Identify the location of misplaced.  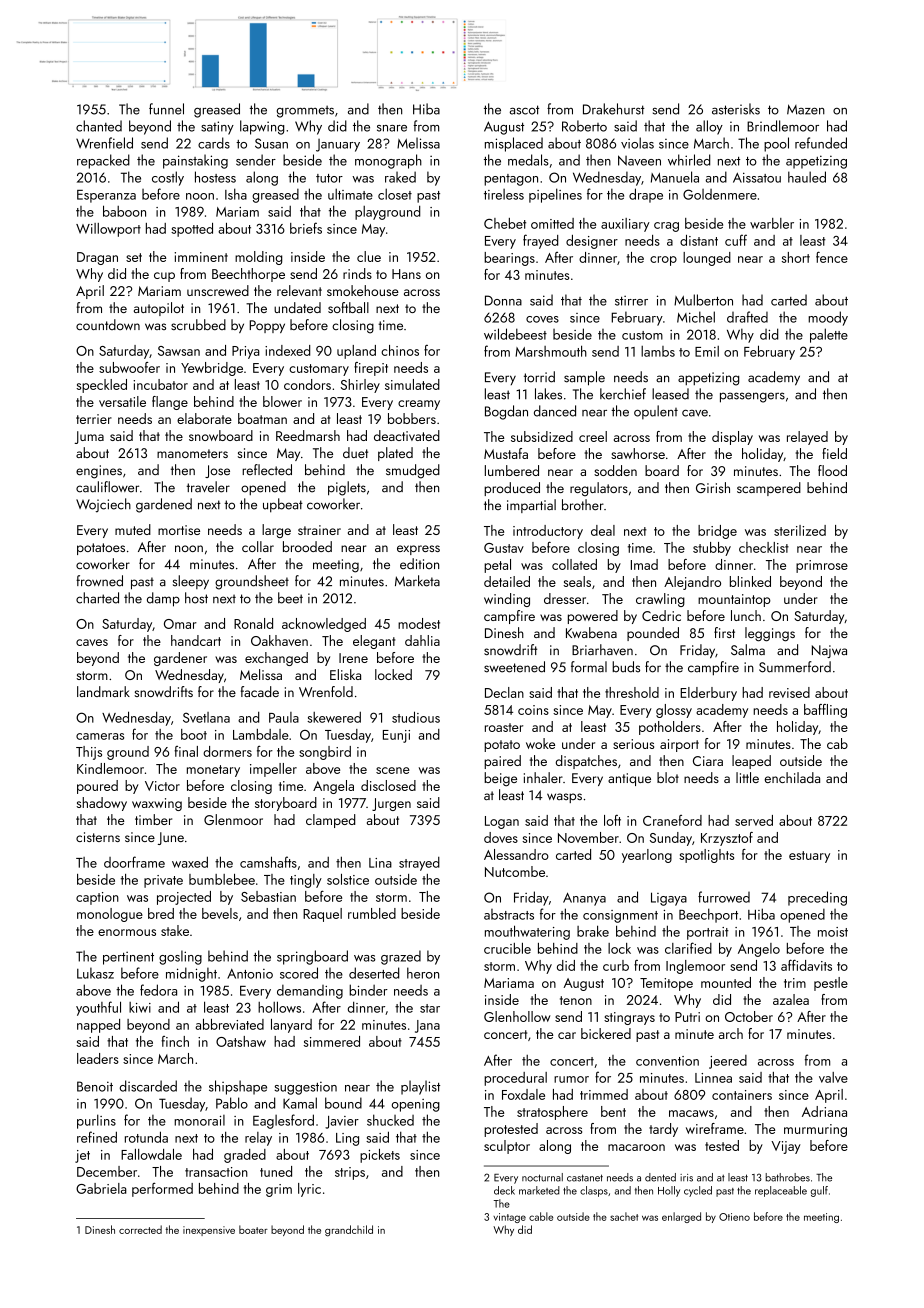
(514, 144).
